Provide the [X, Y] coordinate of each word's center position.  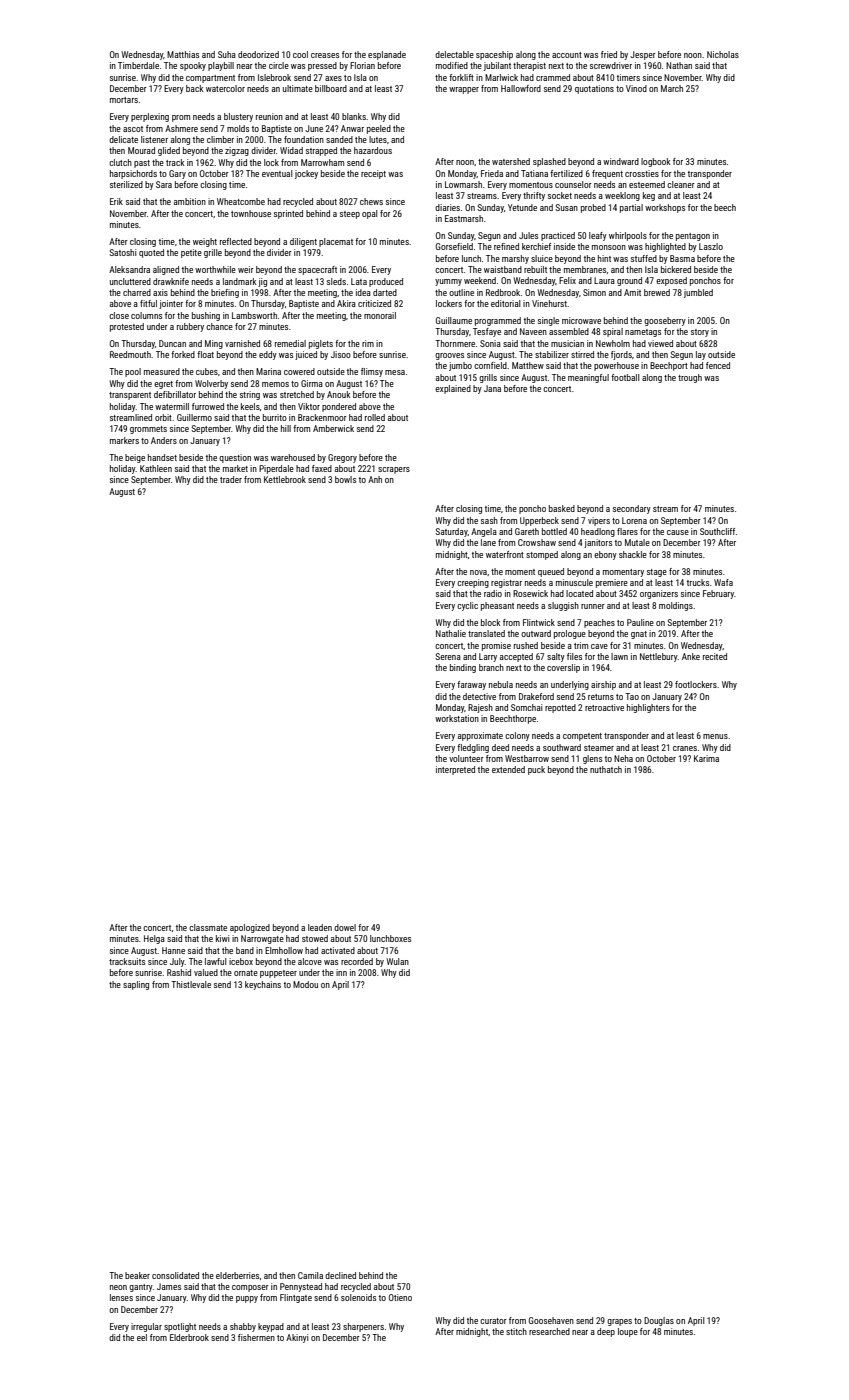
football [625, 377]
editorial [506, 303]
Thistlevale [191, 984]
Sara [164, 184]
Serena [448, 656]
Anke [691, 656]
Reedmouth [130, 354]
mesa [395, 372]
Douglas [659, 1321]
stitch [516, 1331]
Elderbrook [189, 1337]
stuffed [644, 258]
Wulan [398, 961]
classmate [208, 927]
